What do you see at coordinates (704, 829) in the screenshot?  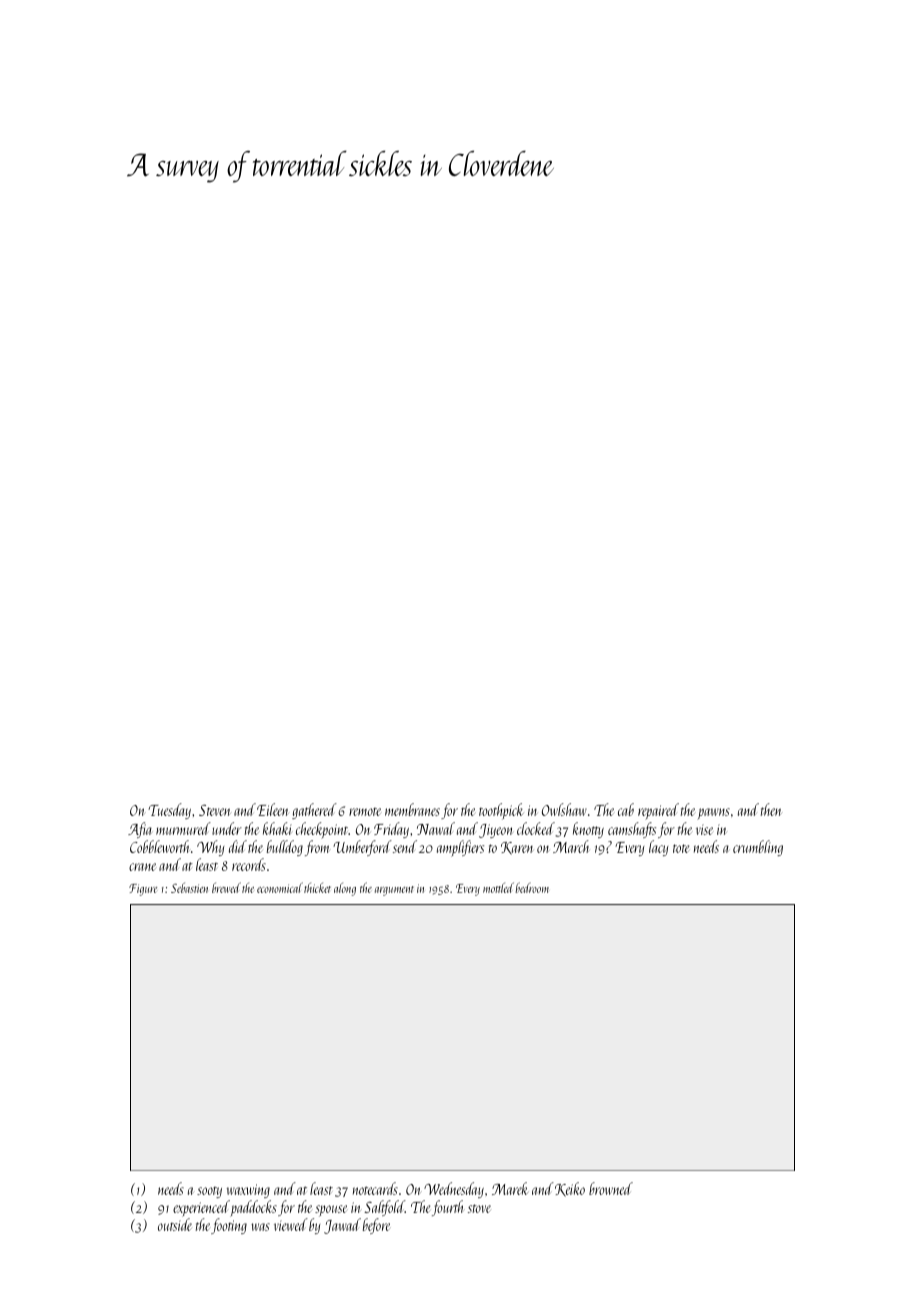 I see `vise` at bounding box center [704, 829].
